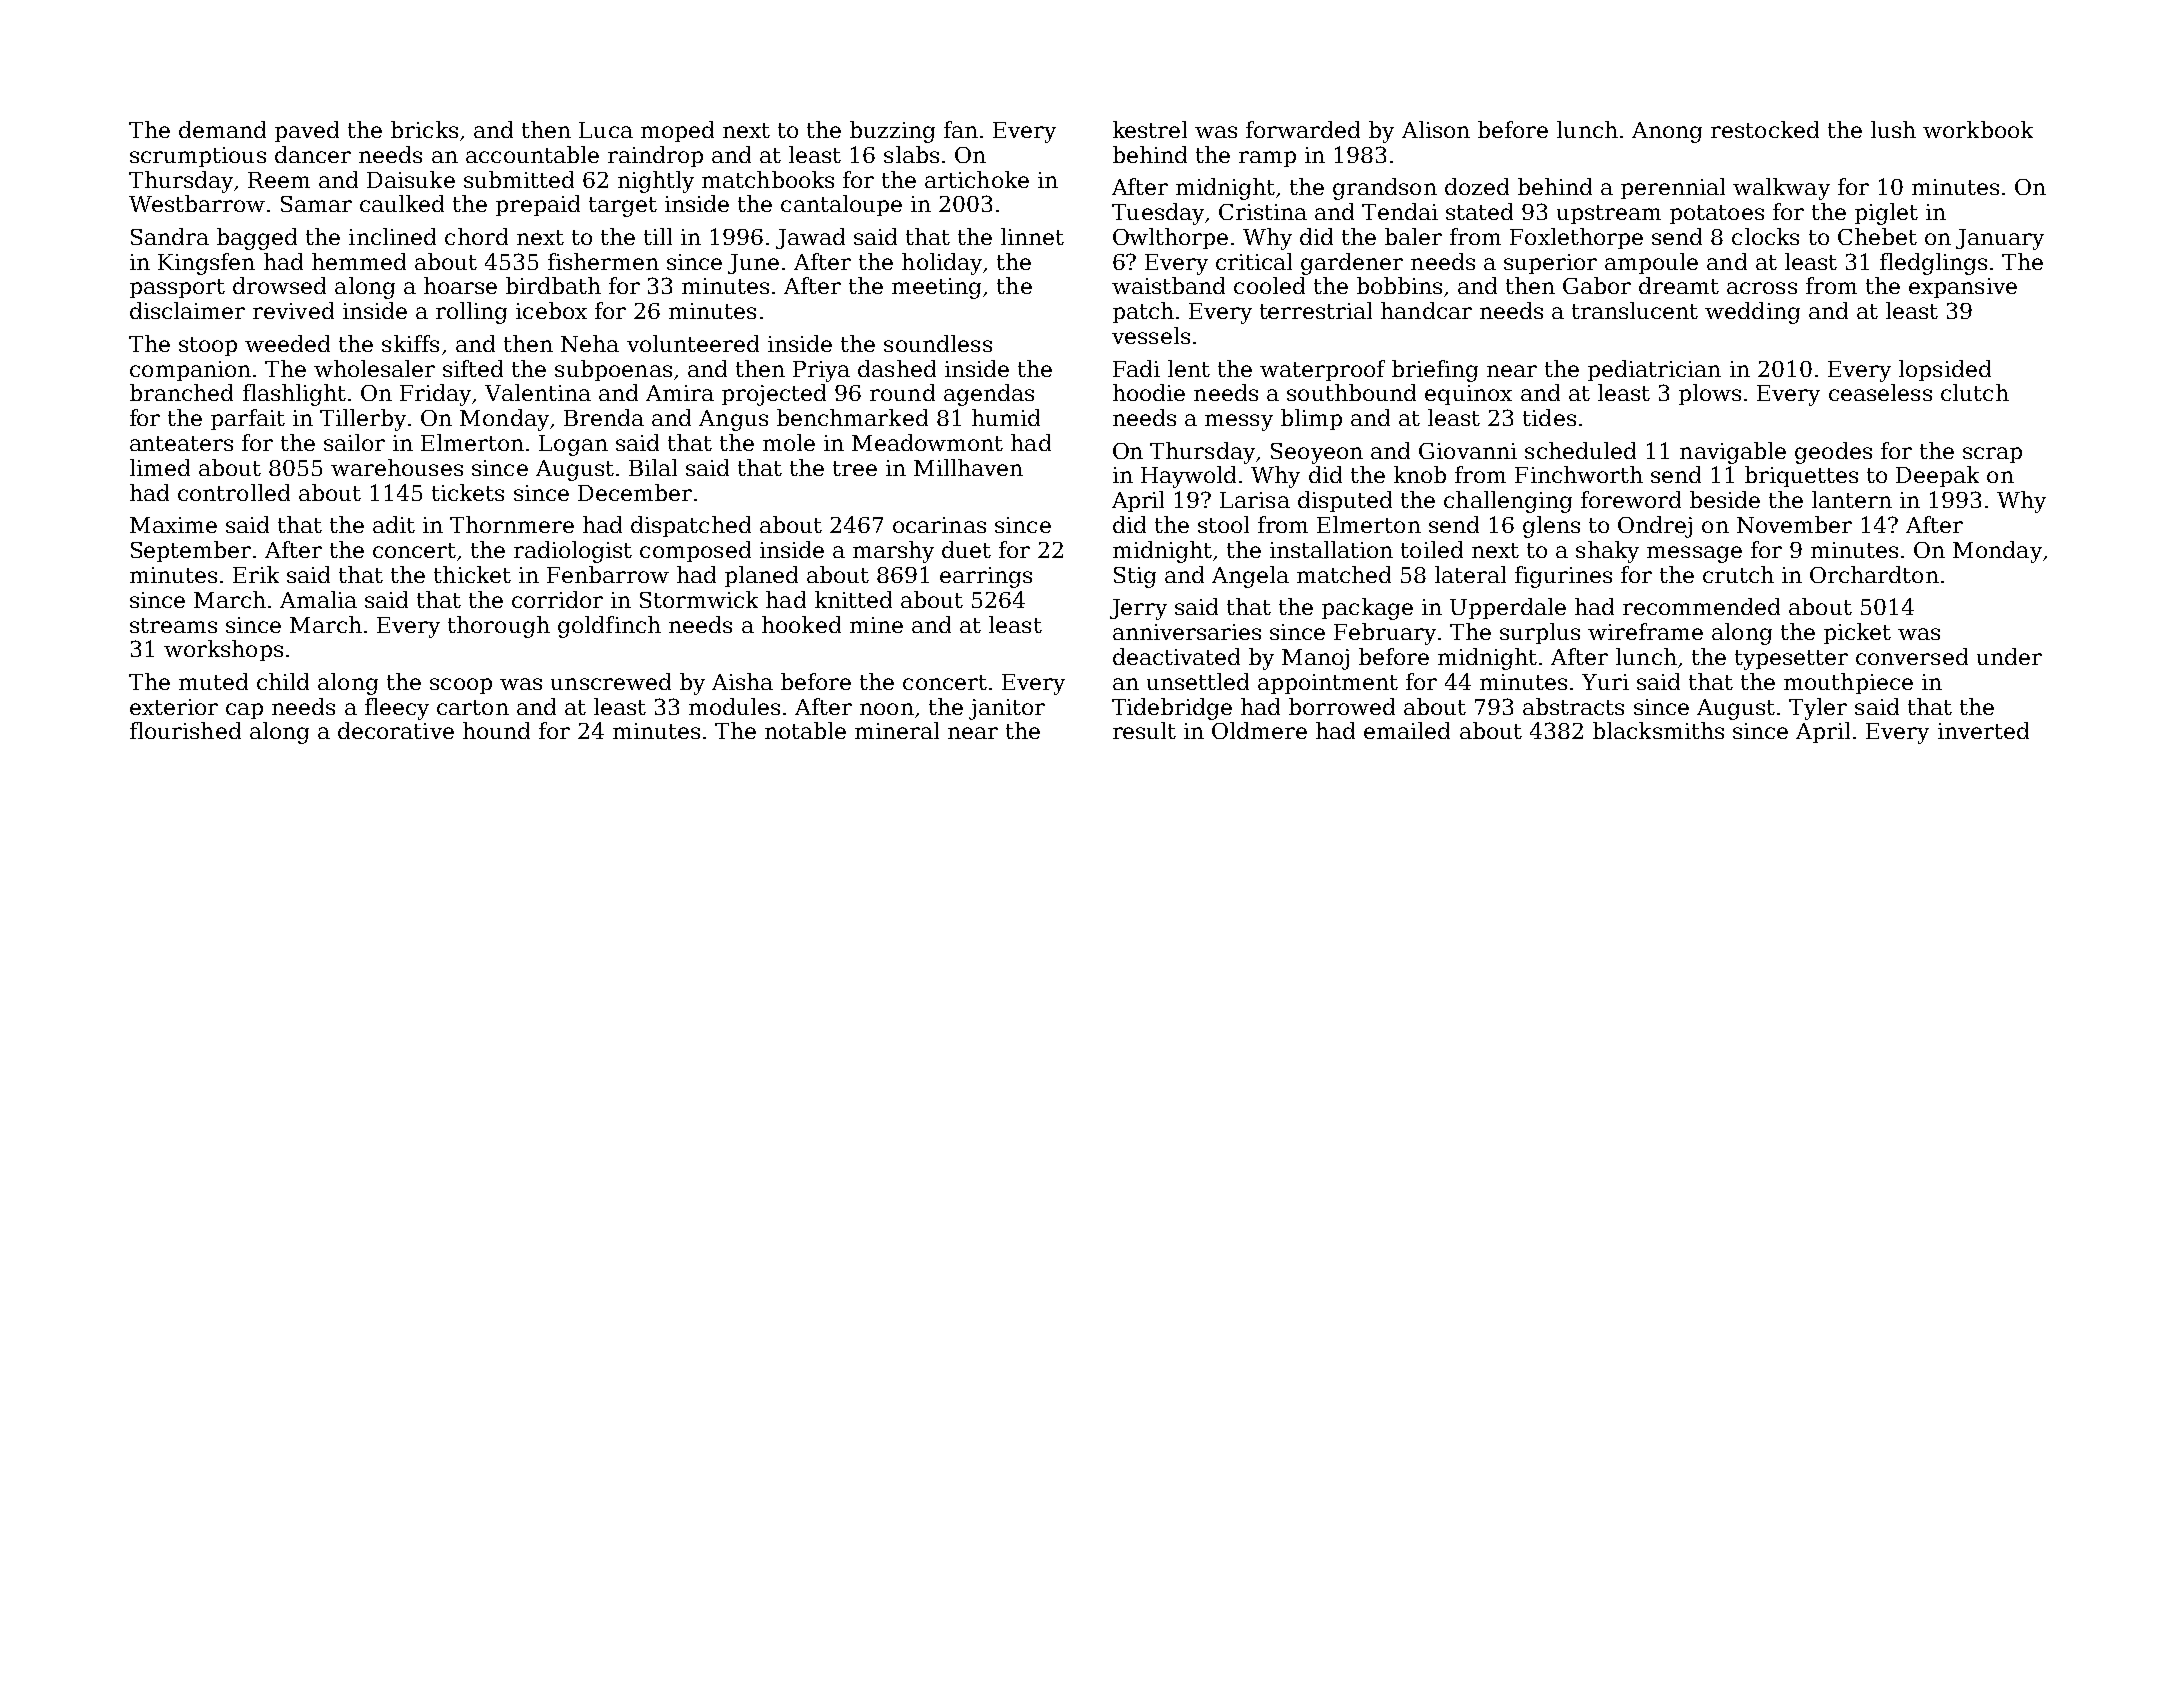 The width and height of the page is (2178, 1683). I want to click on buzzing, so click(892, 132).
